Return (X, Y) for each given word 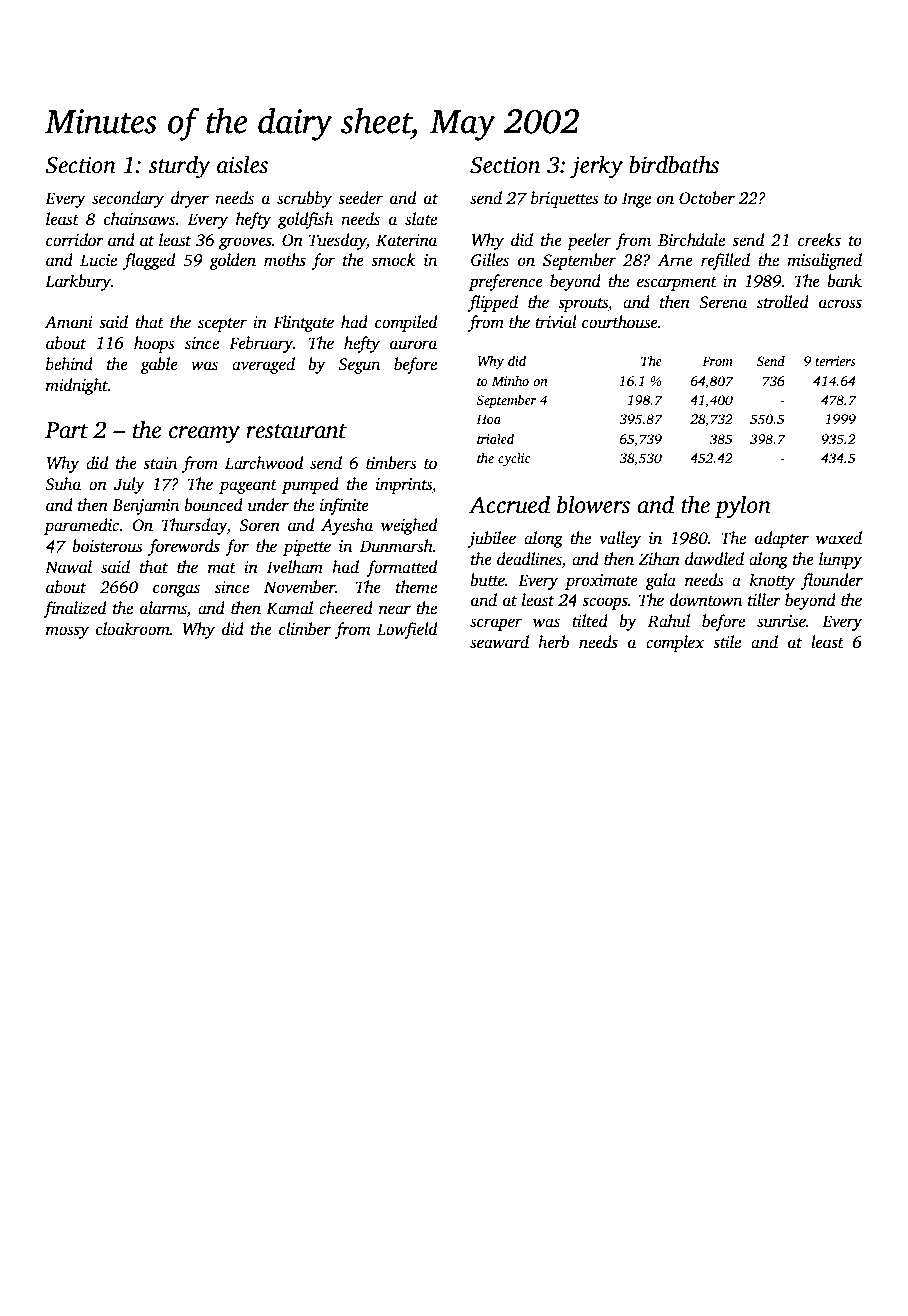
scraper (496, 624)
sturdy (179, 167)
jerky (596, 167)
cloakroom (133, 629)
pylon (743, 507)
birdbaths (674, 164)
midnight (77, 386)
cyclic (514, 459)
